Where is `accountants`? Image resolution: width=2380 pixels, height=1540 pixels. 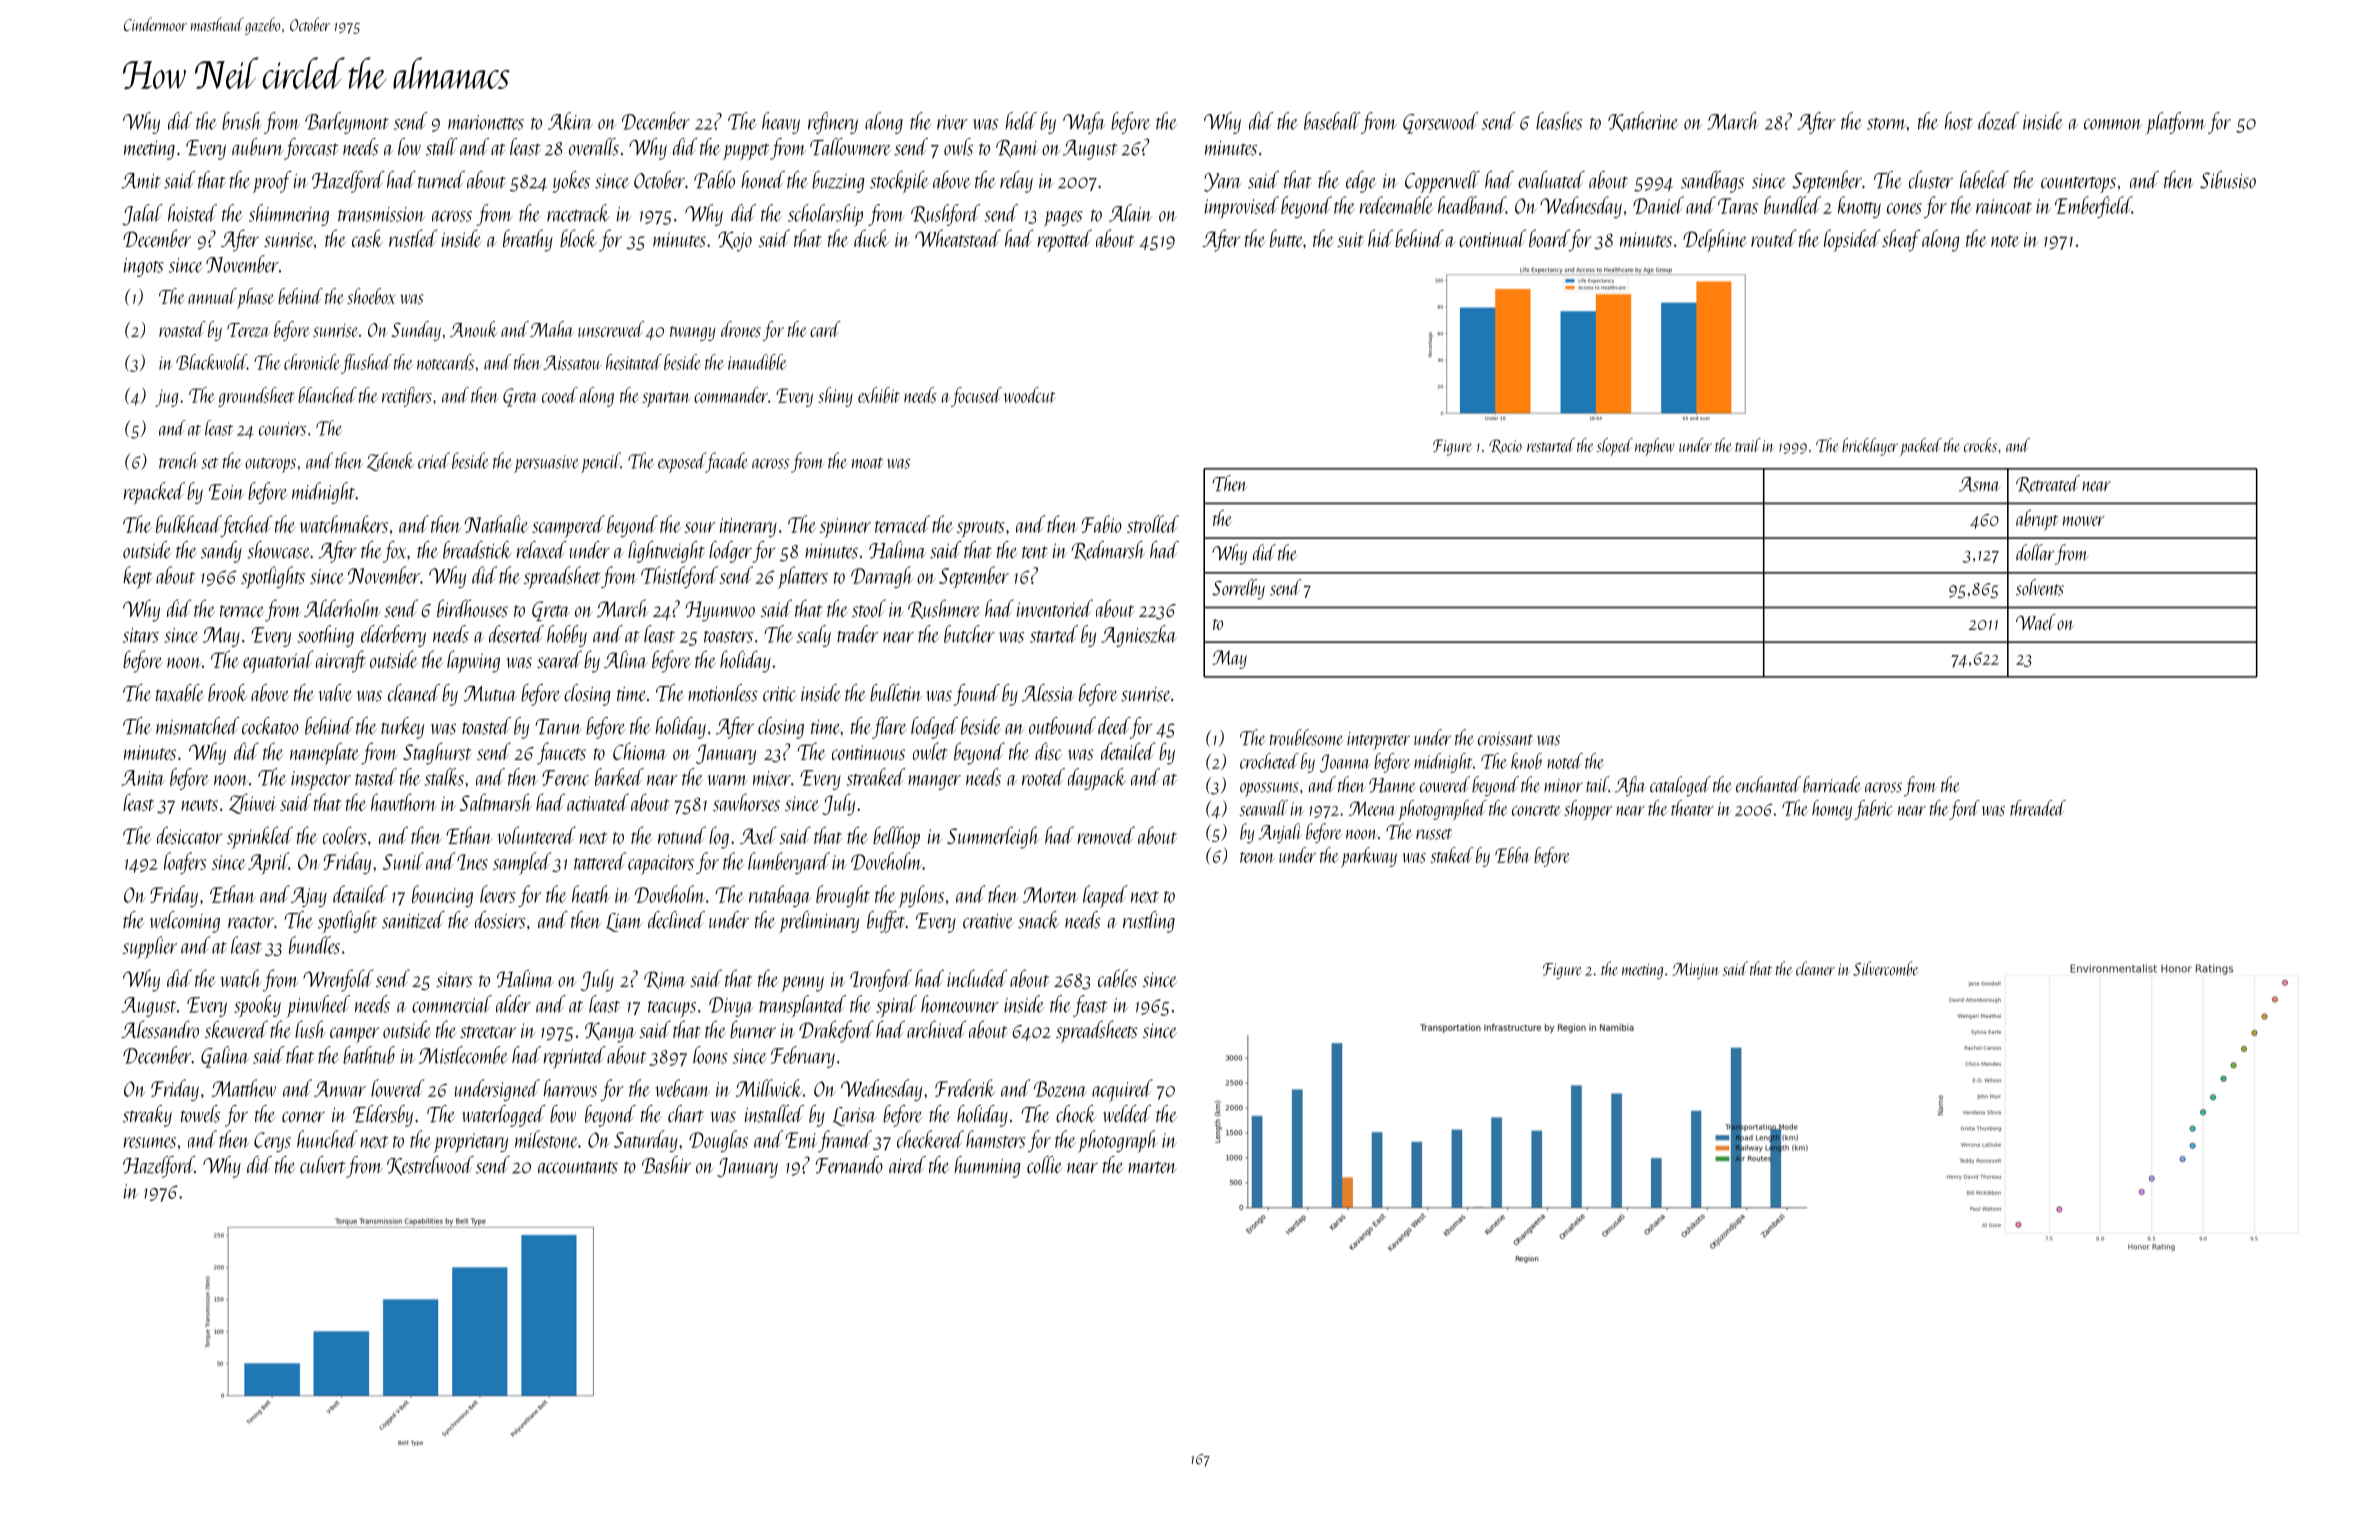 accountants is located at coordinates (578, 1167).
